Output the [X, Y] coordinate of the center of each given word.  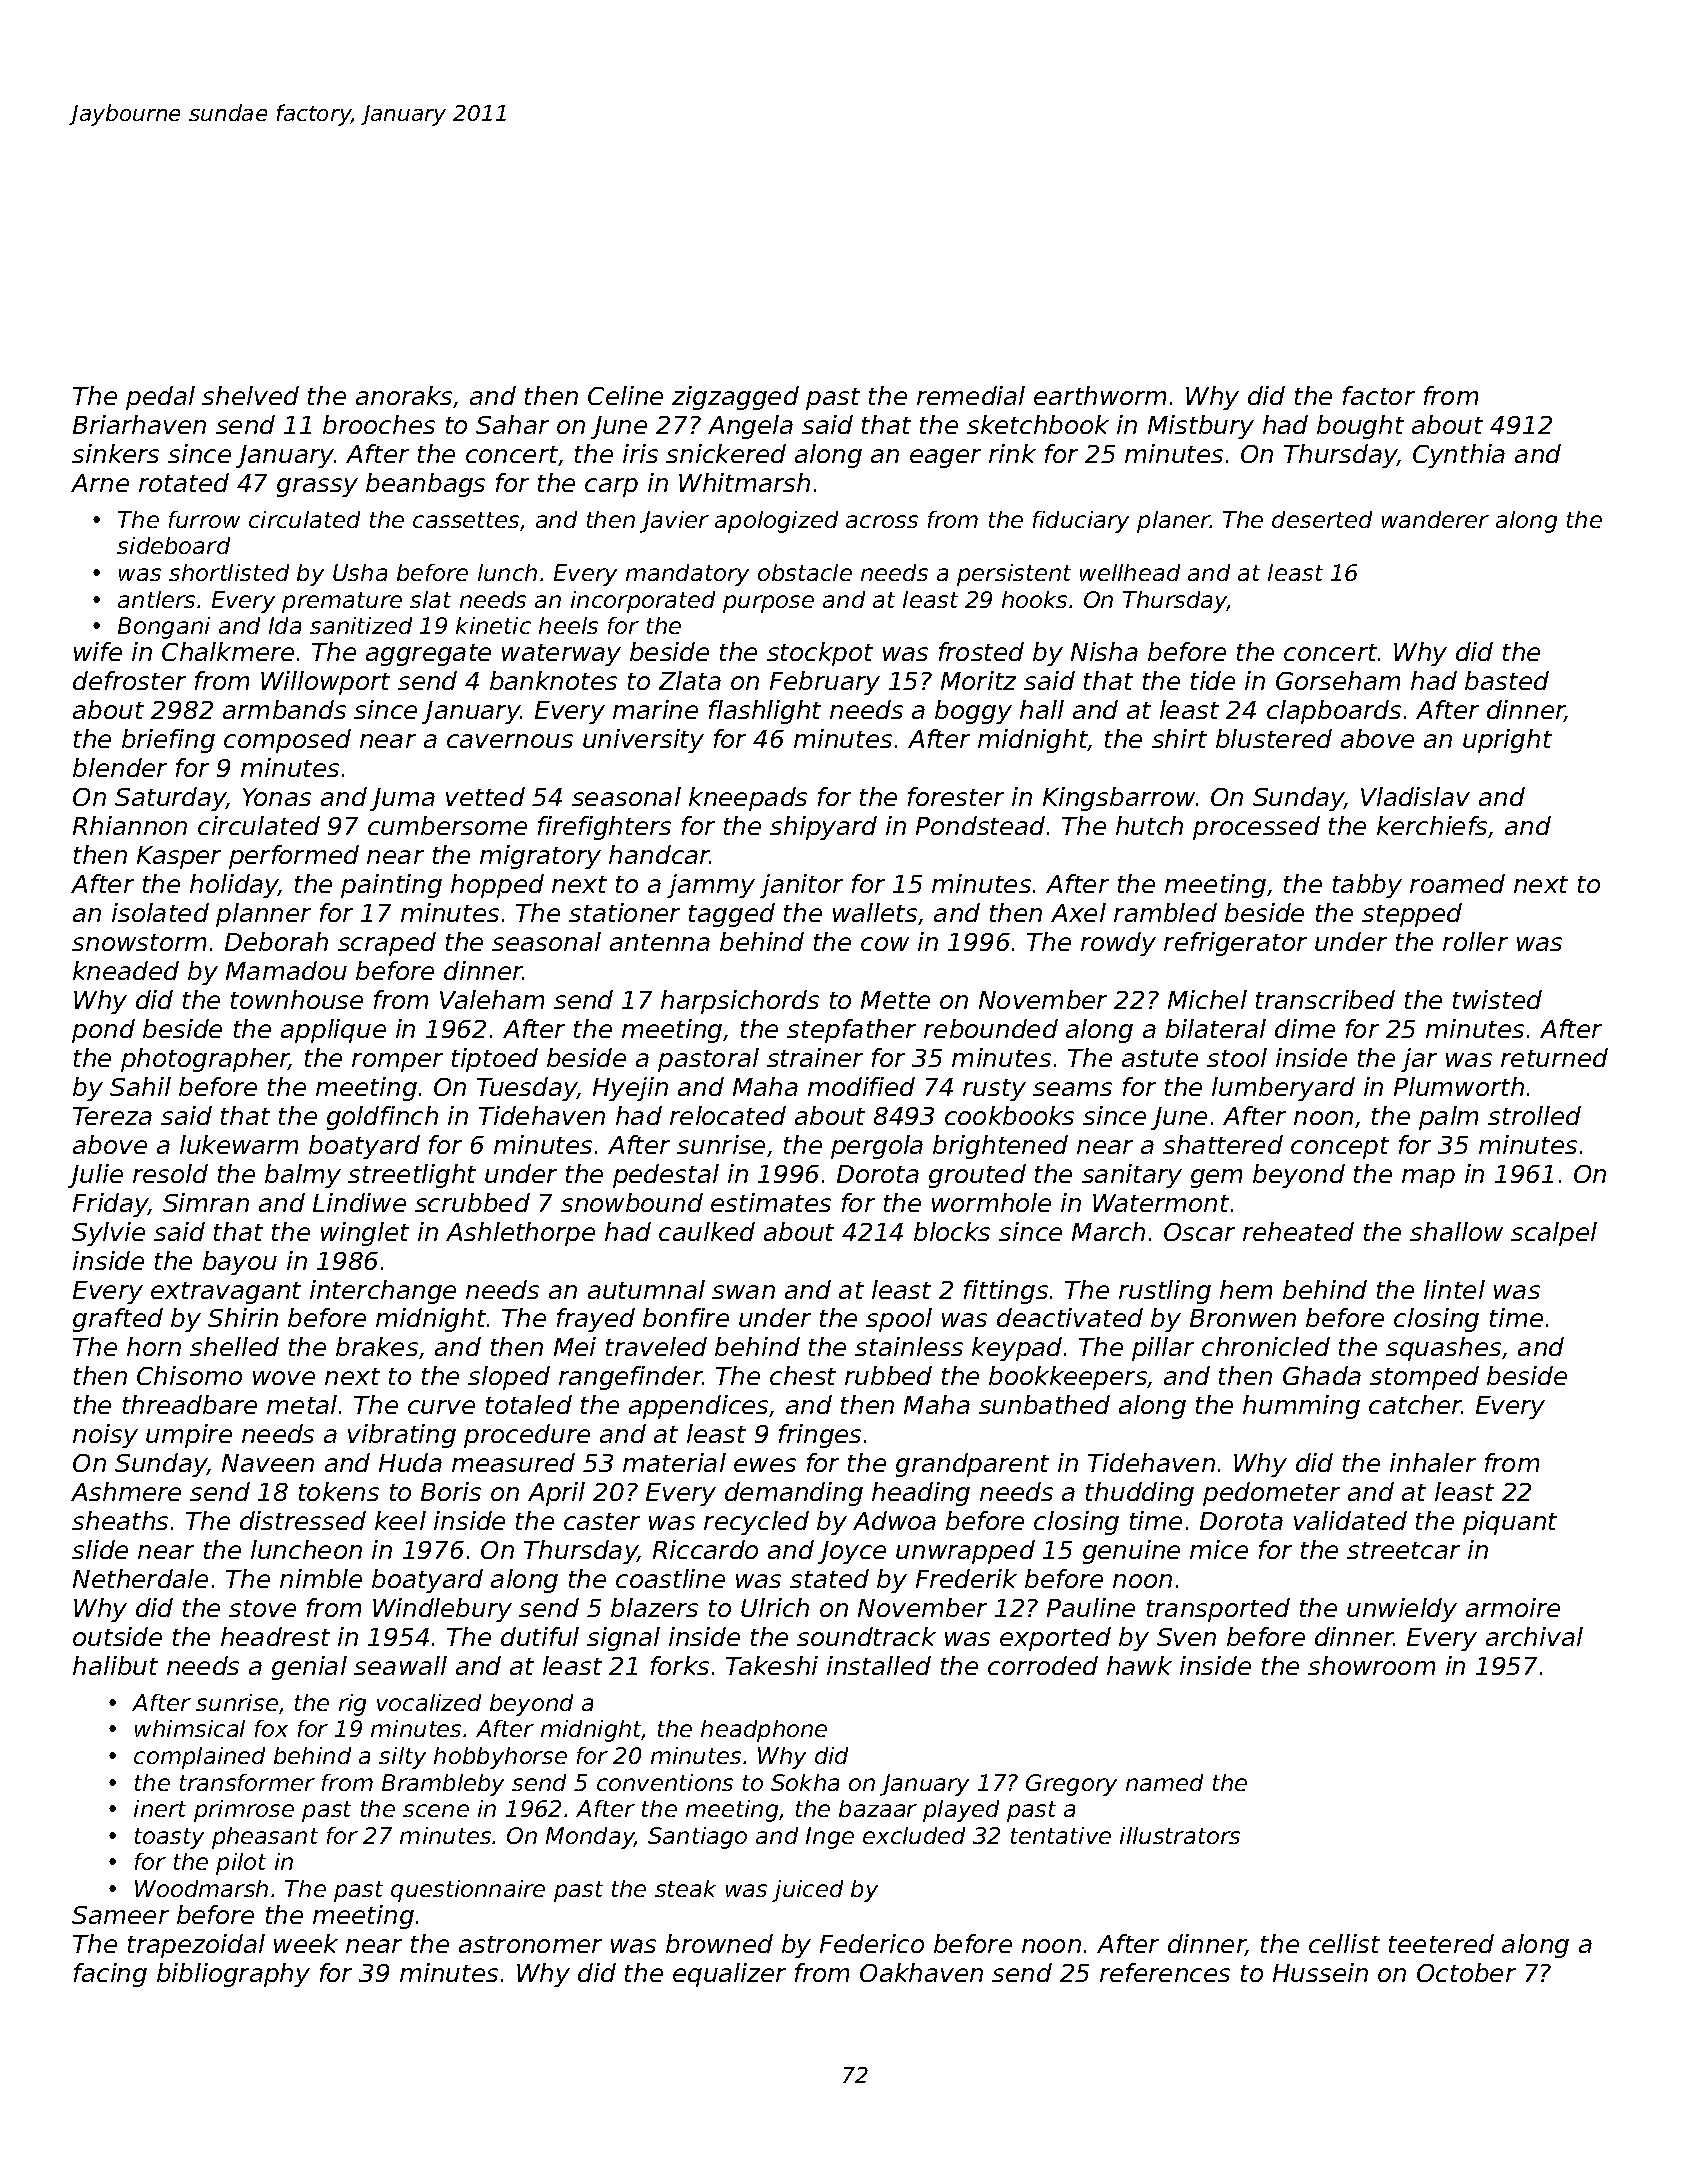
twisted [1497, 999]
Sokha [805, 1782]
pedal [160, 398]
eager [945, 458]
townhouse [297, 999]
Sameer [120, 1915]
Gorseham [1338, 680]
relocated [728, 1115]
